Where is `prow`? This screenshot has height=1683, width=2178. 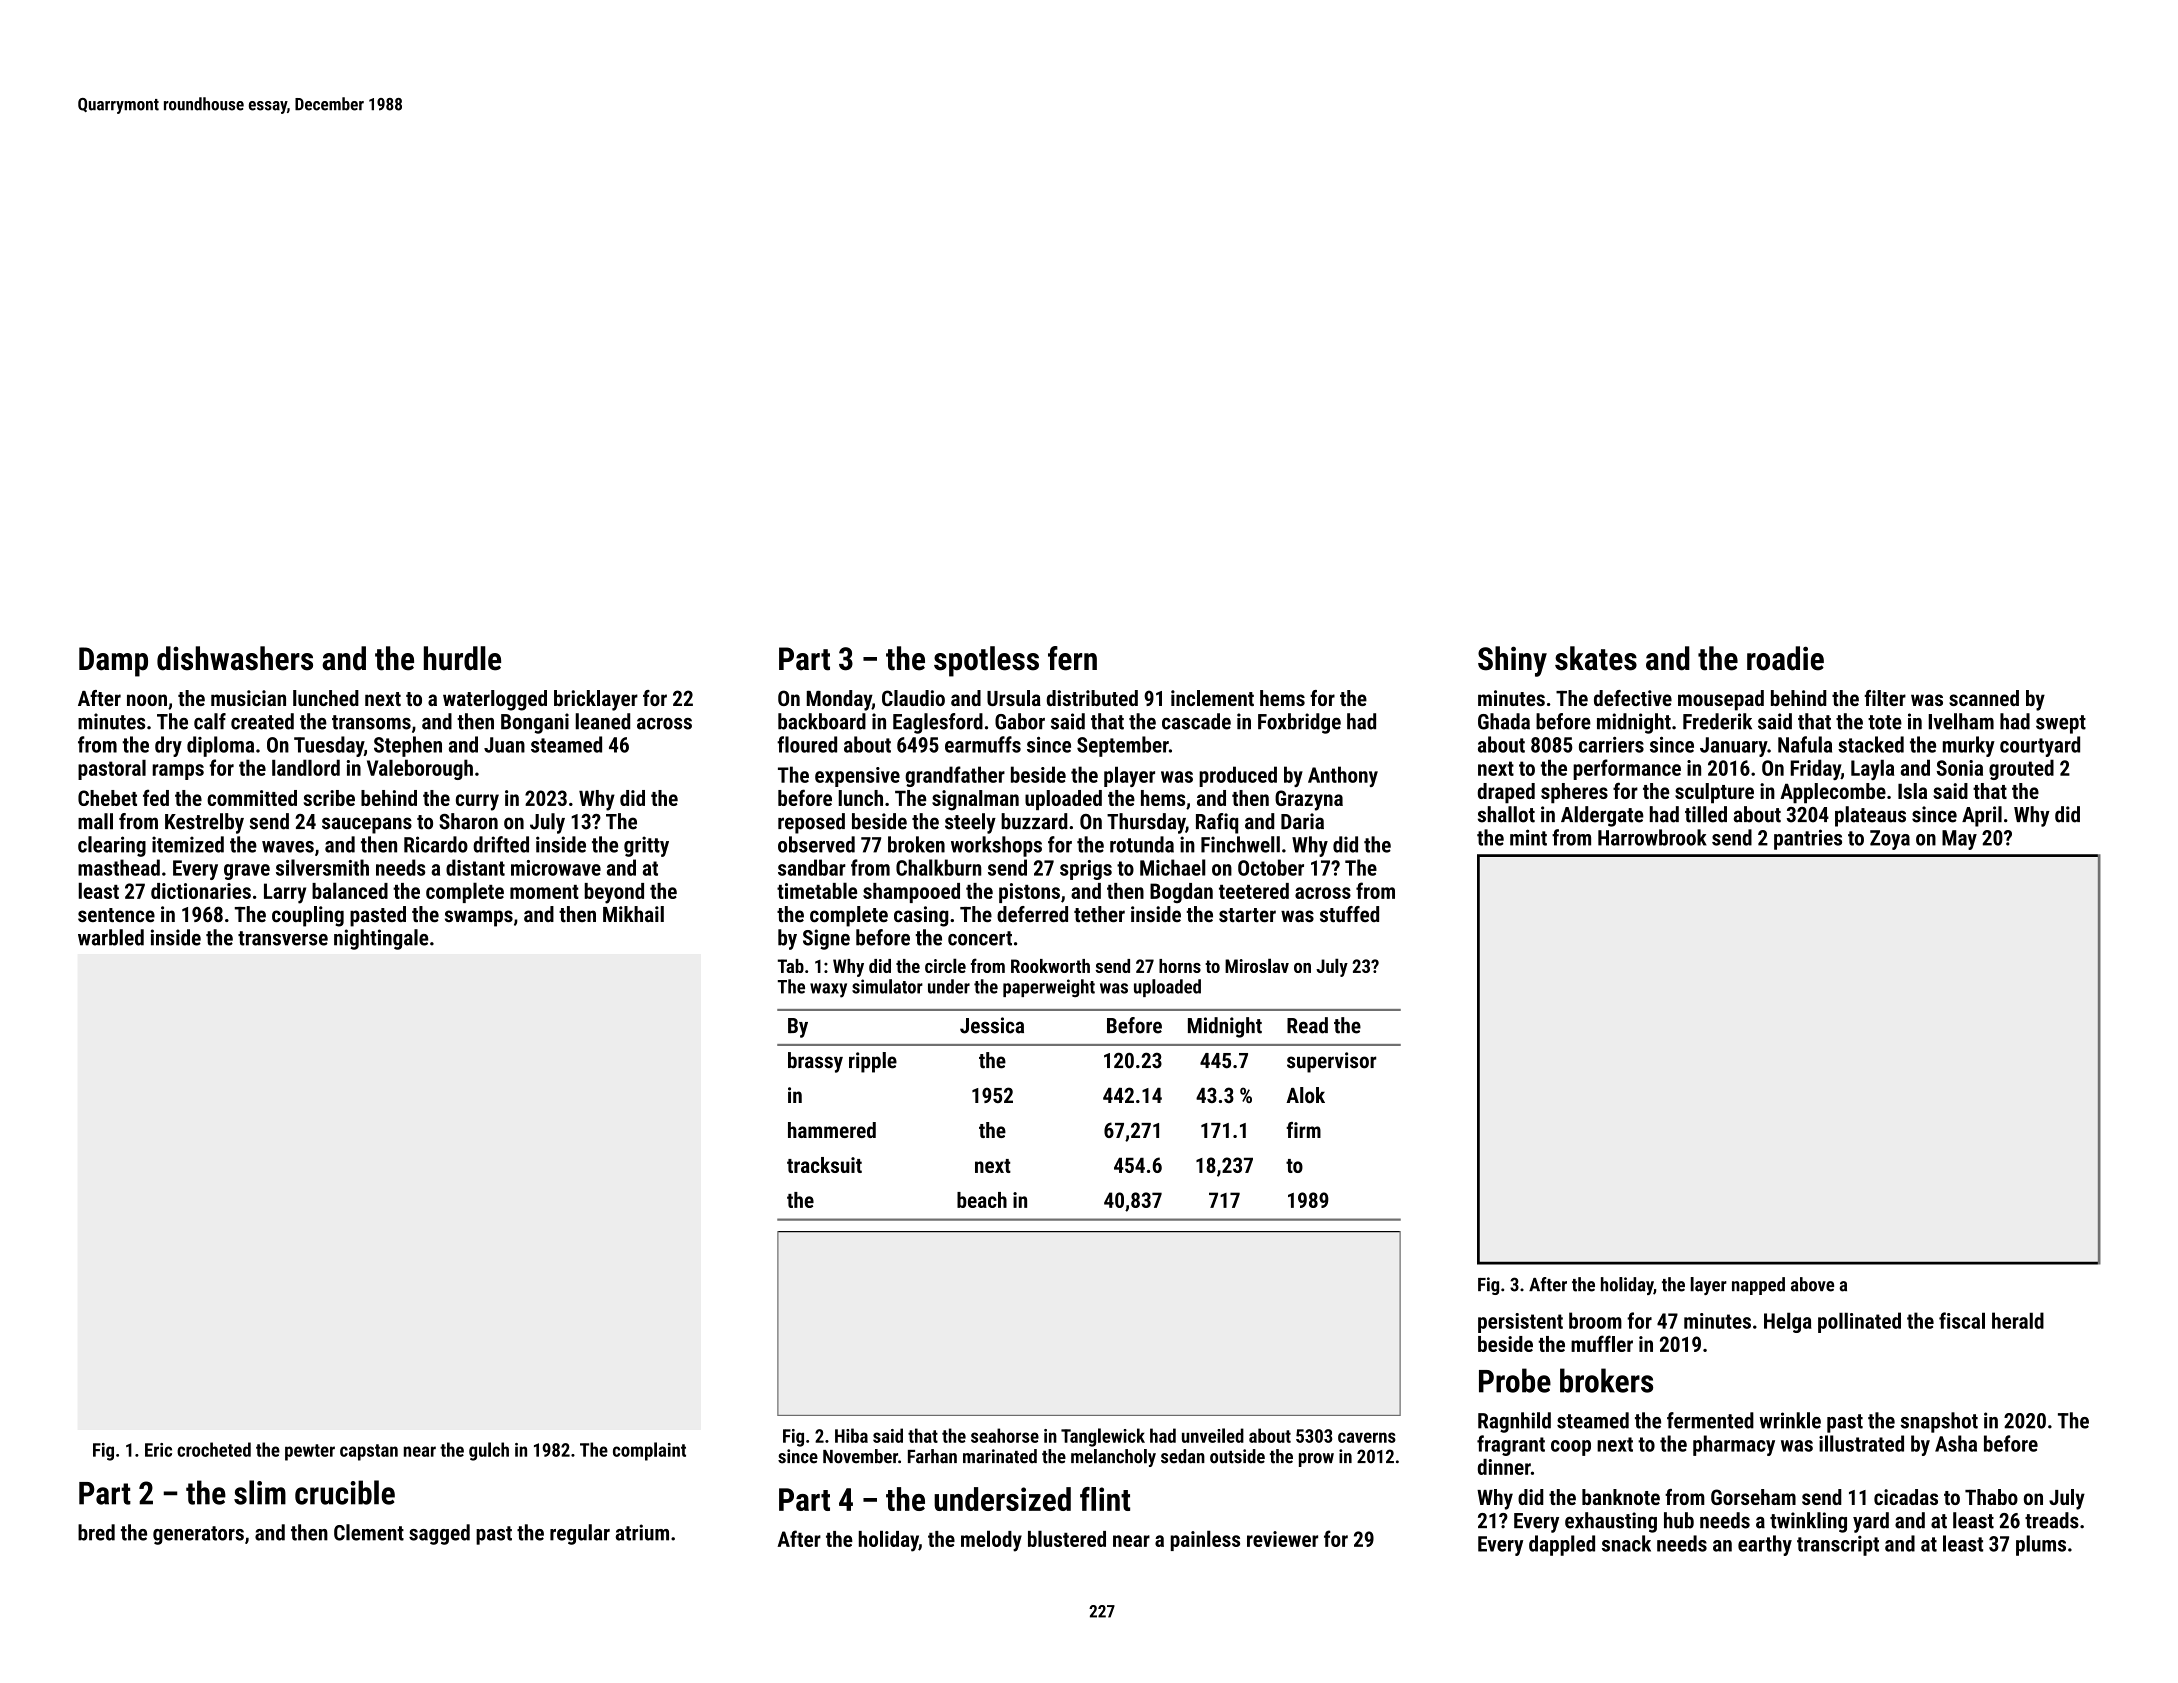 prow is located at coordinates (1316, 1460).
